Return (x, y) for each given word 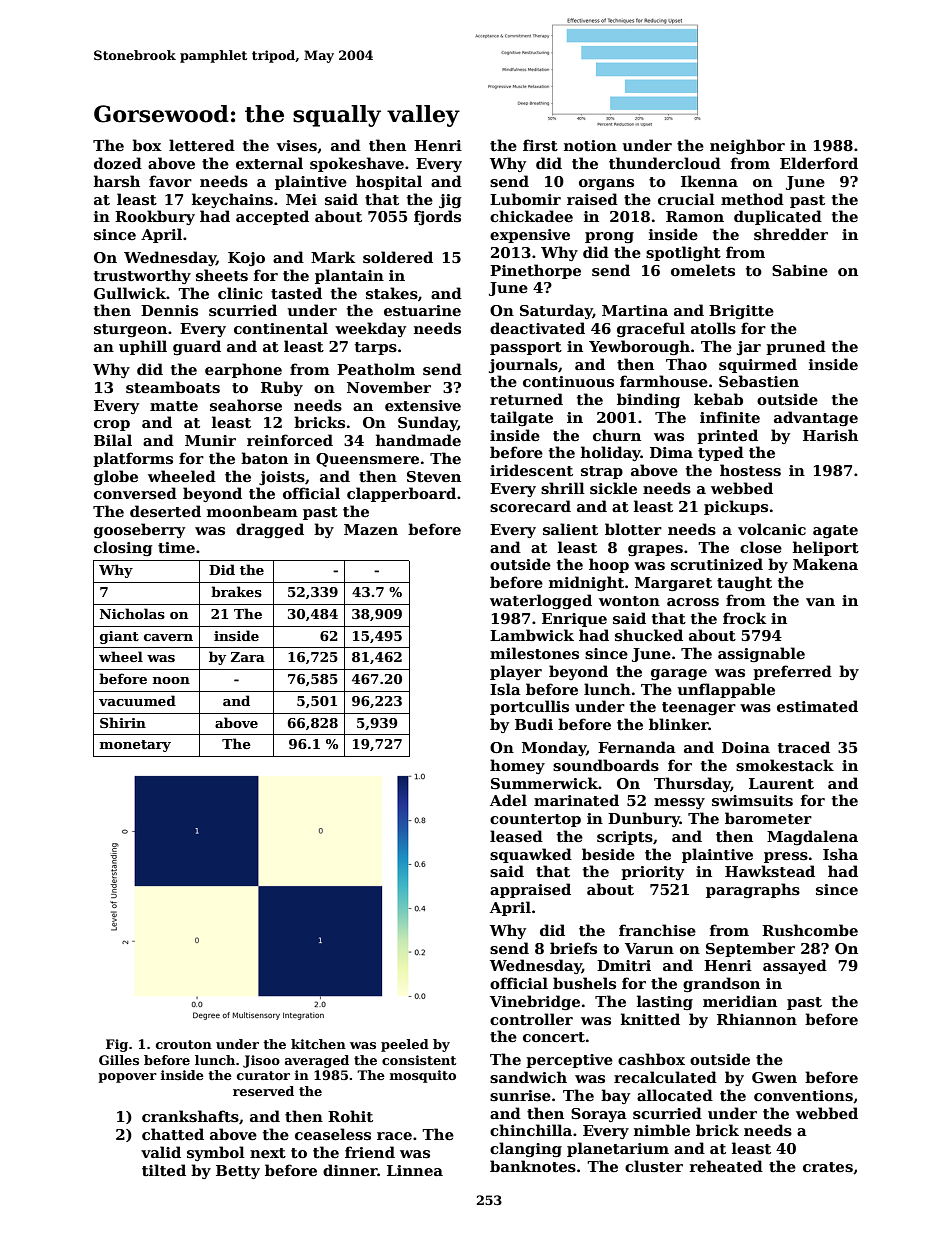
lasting (665, 1002)
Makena (825, 564)
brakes (236, 591)
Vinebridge (535, 1002)
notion (590, 145)
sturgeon (130, 330)
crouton (184, 1044)
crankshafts (190, 1116)
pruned (796, 347)
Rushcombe (810, 930)
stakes (392, 293)
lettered (202, 145)
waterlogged (541, 601)
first (540, 145)
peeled (405, 1045)
